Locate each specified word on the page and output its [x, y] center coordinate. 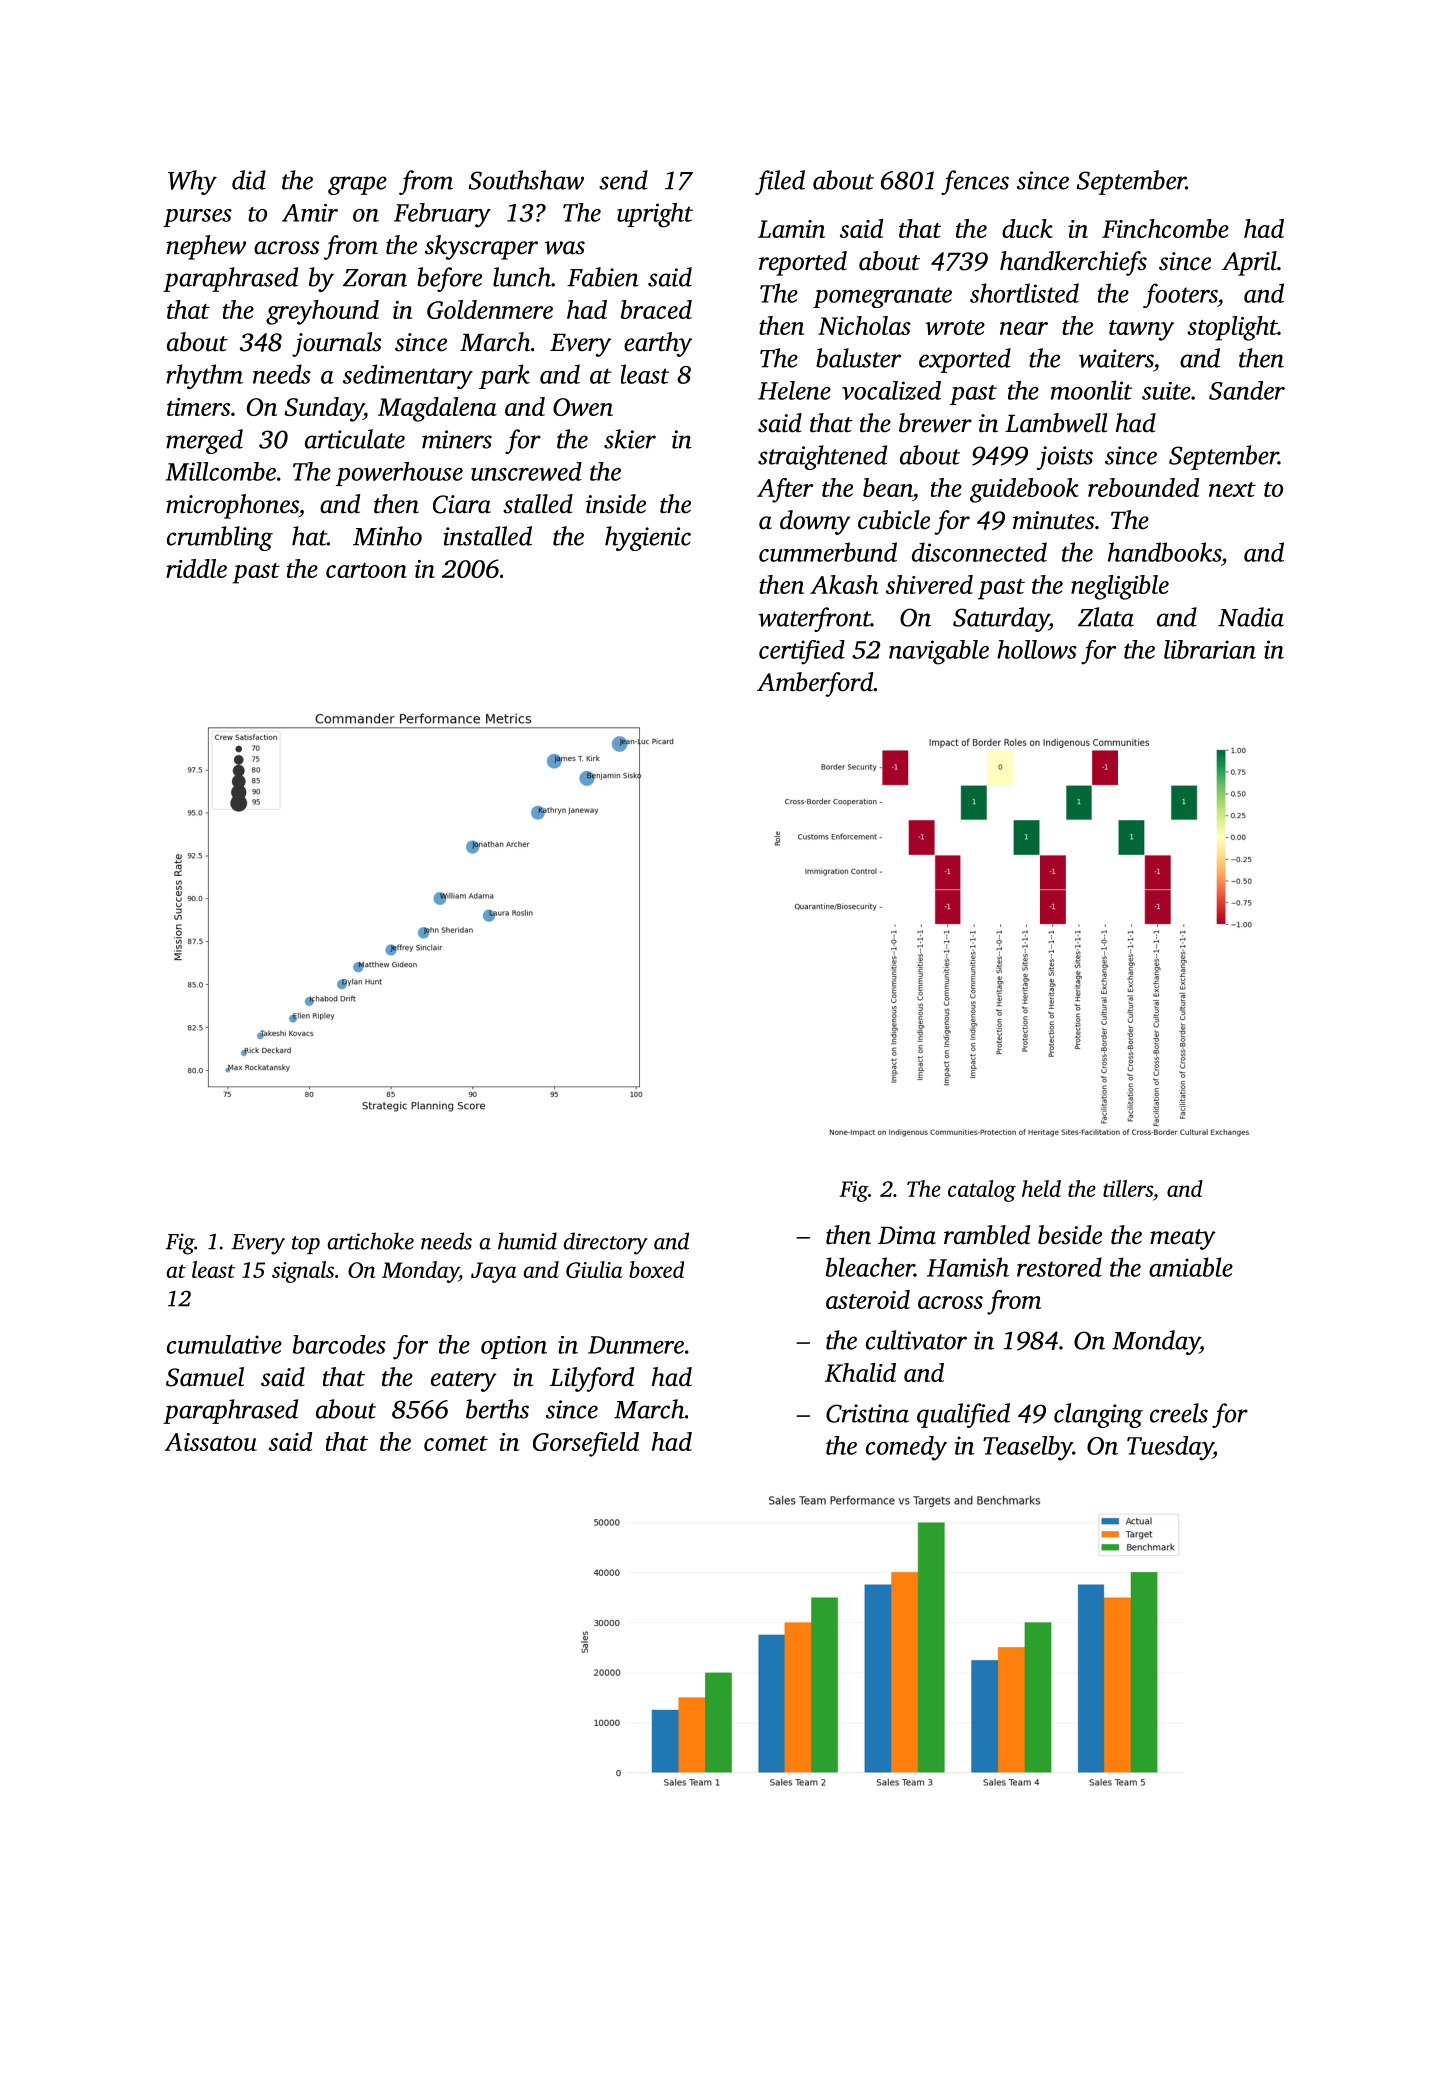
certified [802, 652]
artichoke [371, 1241]
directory [605, 1243]
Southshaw [526, 180]
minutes [1053, 520]
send [623, 180]
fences [975, 182]
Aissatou [210, 1442]
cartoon [366, 570]
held [1041, 1188]
